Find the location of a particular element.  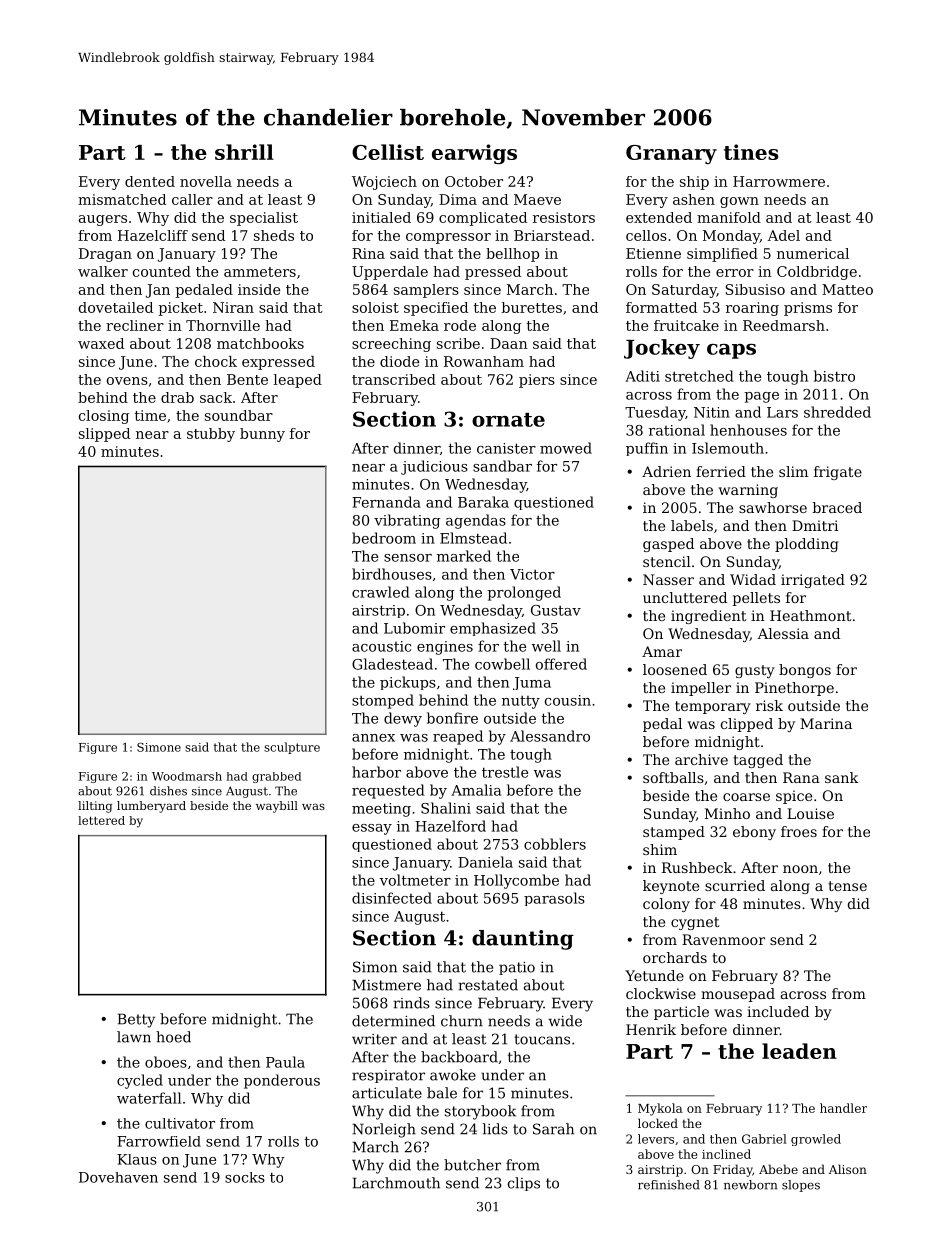

shrill is located at coordinates (244, 152).
